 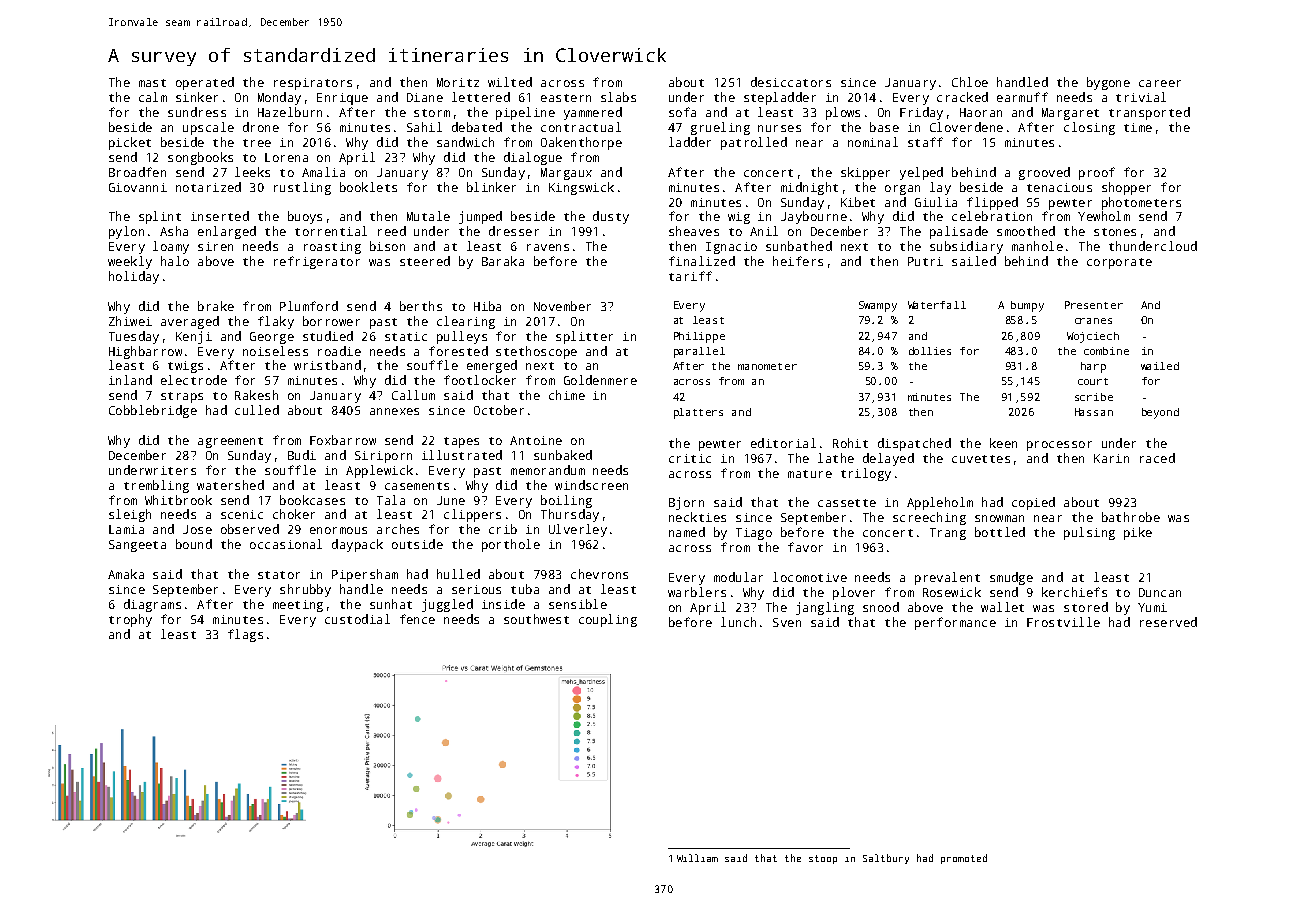 I want to click on dollies, so click(x=930, y=351).
